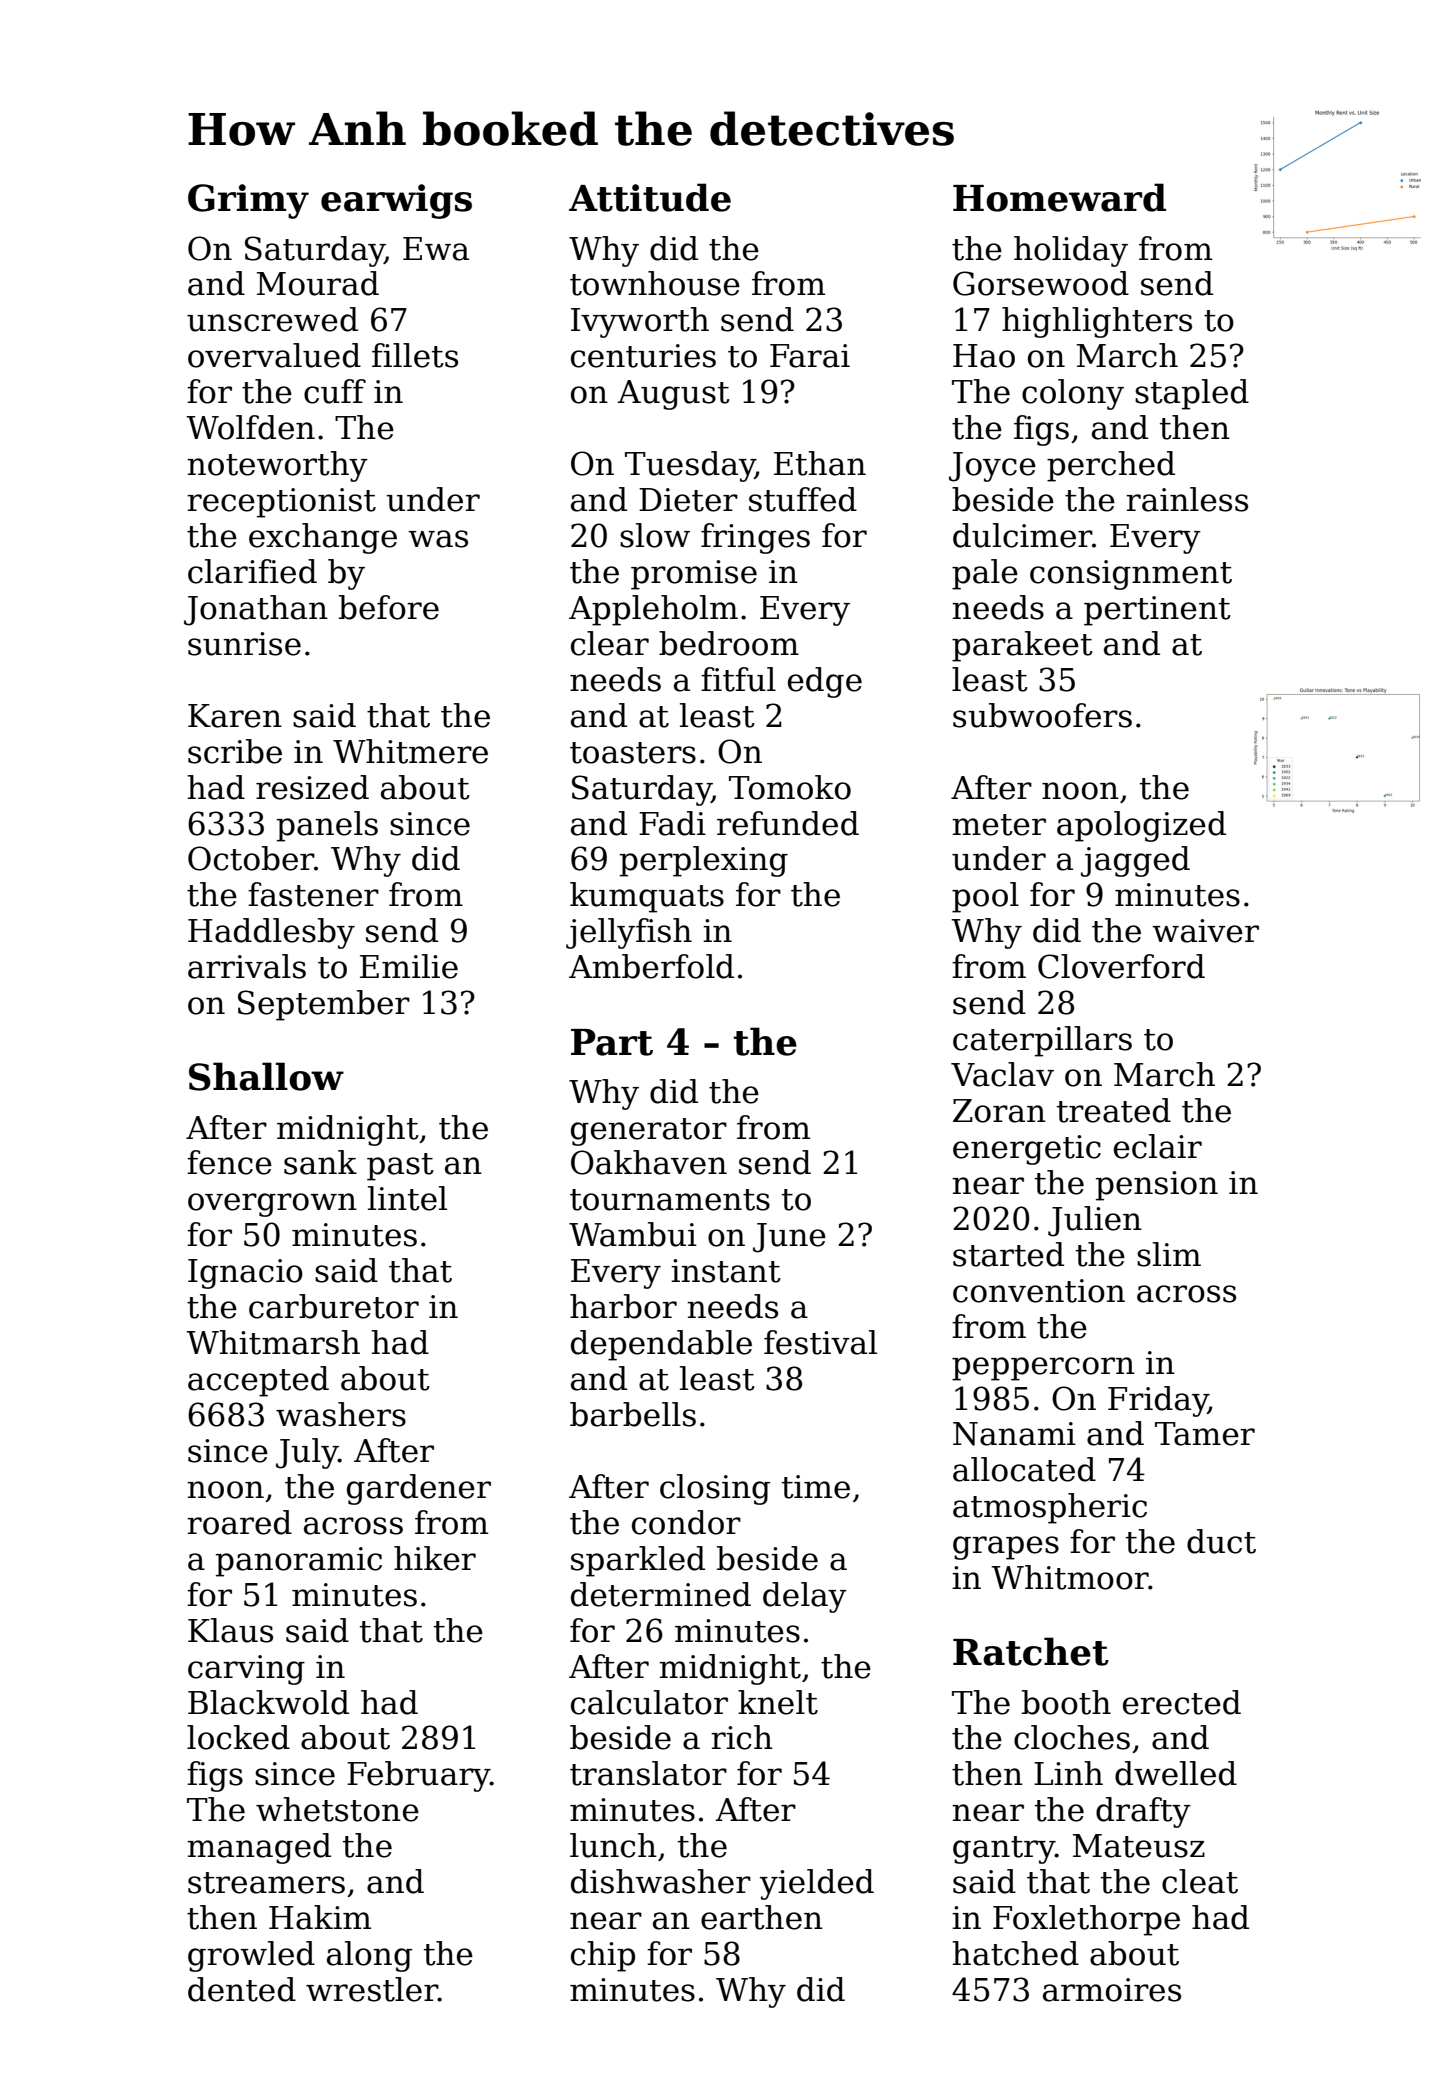 This screenshot has height=2100, width=1450. Describe the element at coordinates (266, 1076) in the screenshot. I see `Shallow` at that location.
